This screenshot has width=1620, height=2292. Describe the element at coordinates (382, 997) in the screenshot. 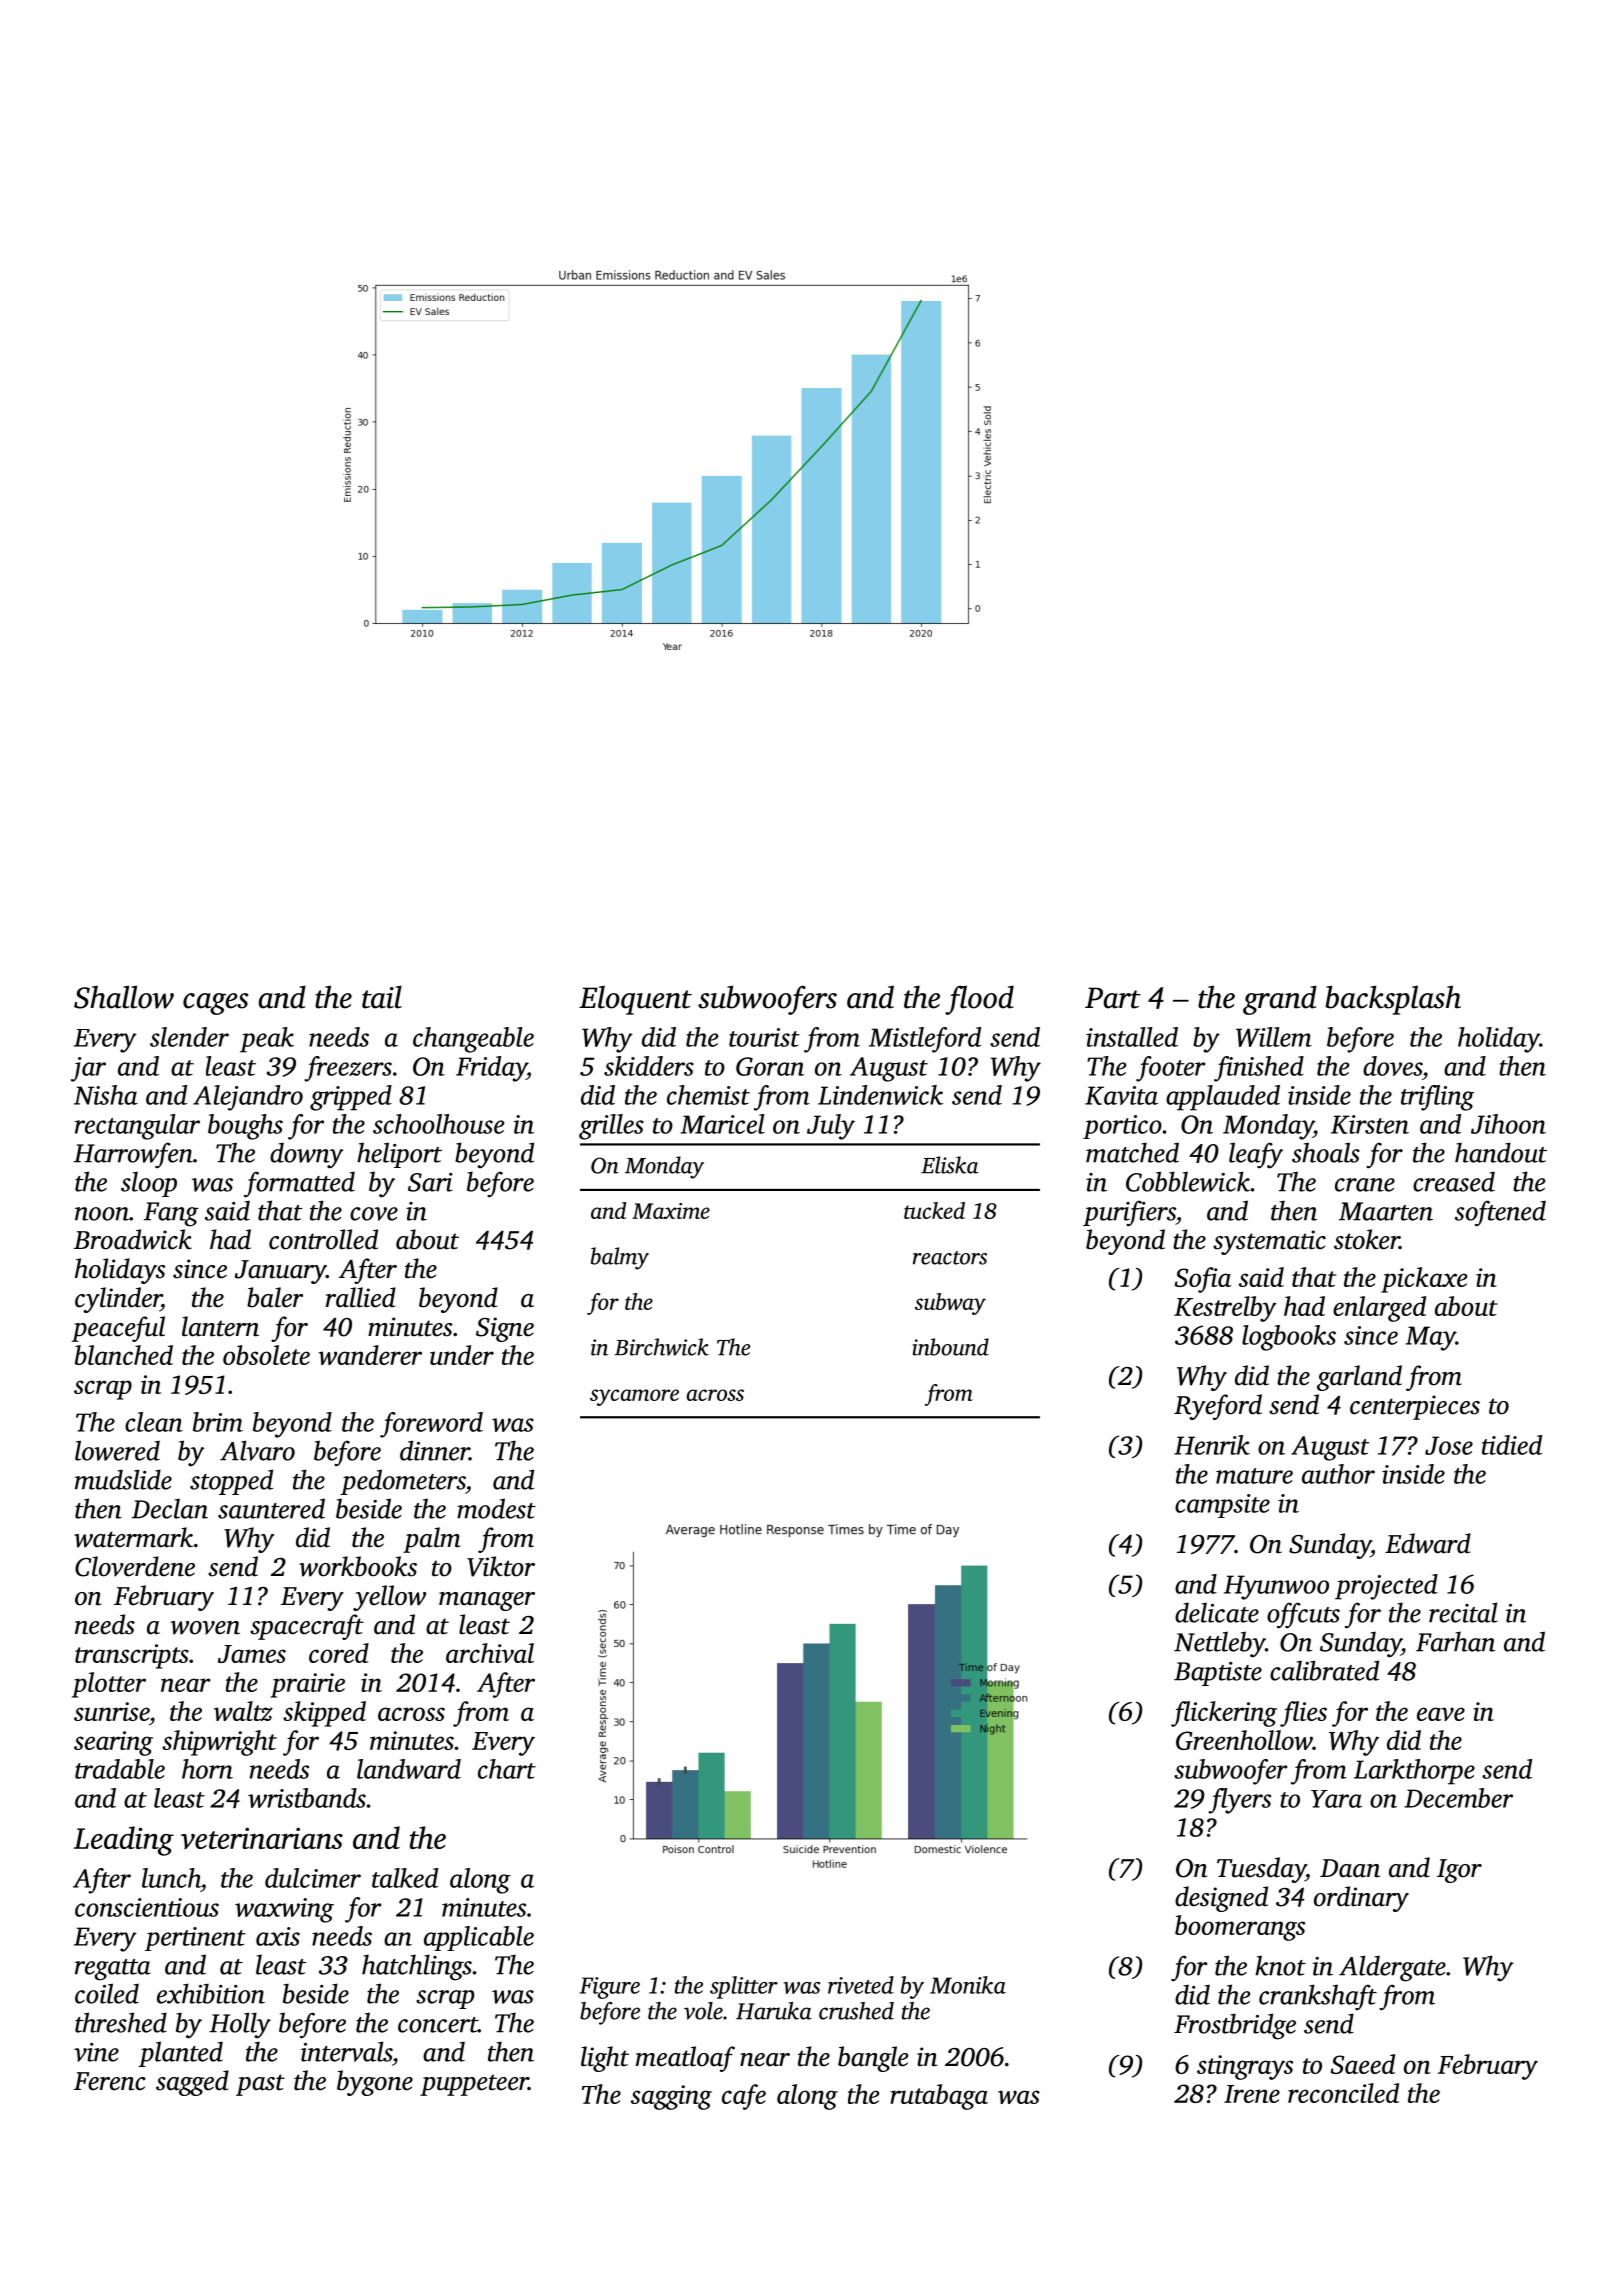

I see `tail` at that location.
